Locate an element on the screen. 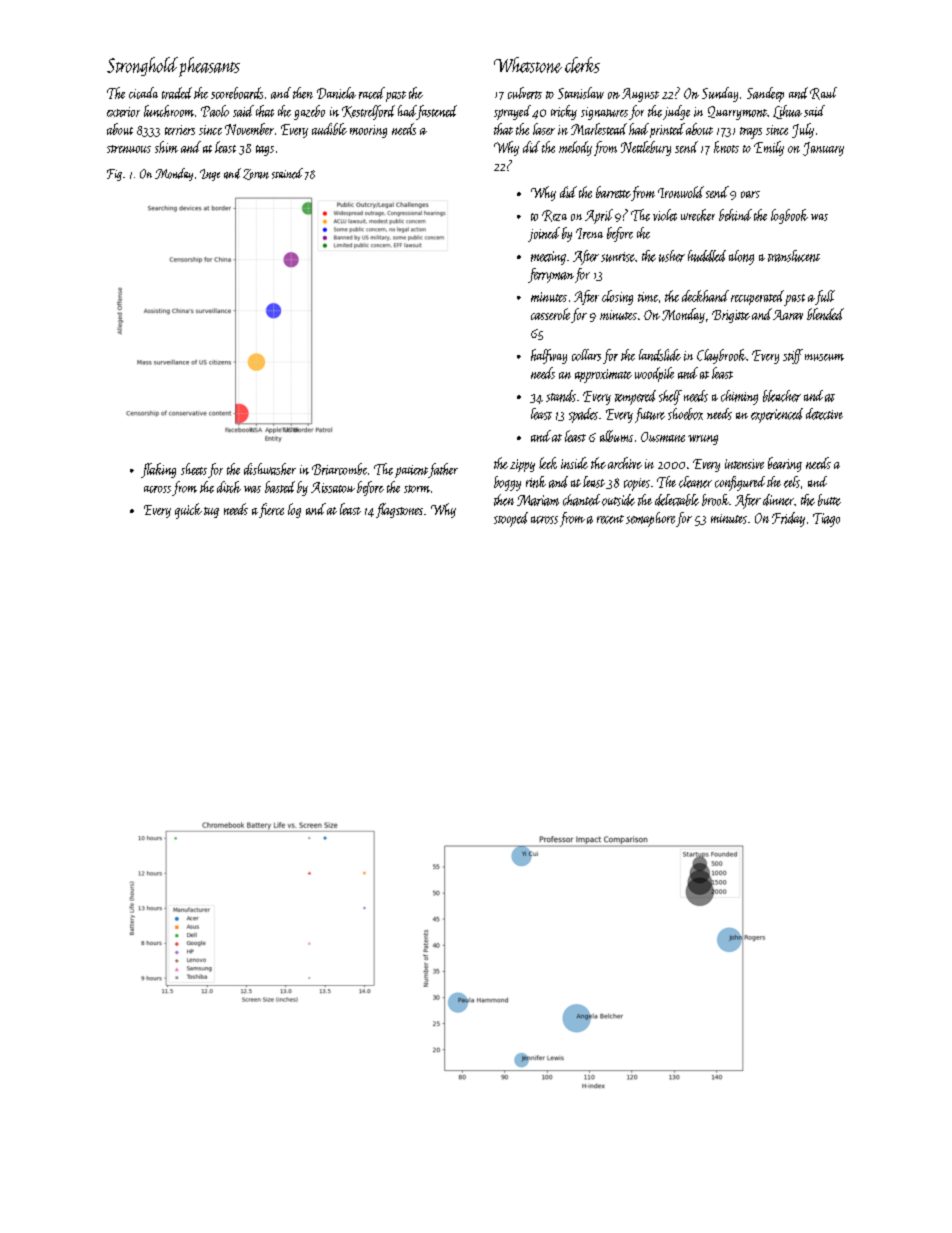 The height and width of the screenshot is (1233, 952). logbook is located at coordinates (789, 216).
